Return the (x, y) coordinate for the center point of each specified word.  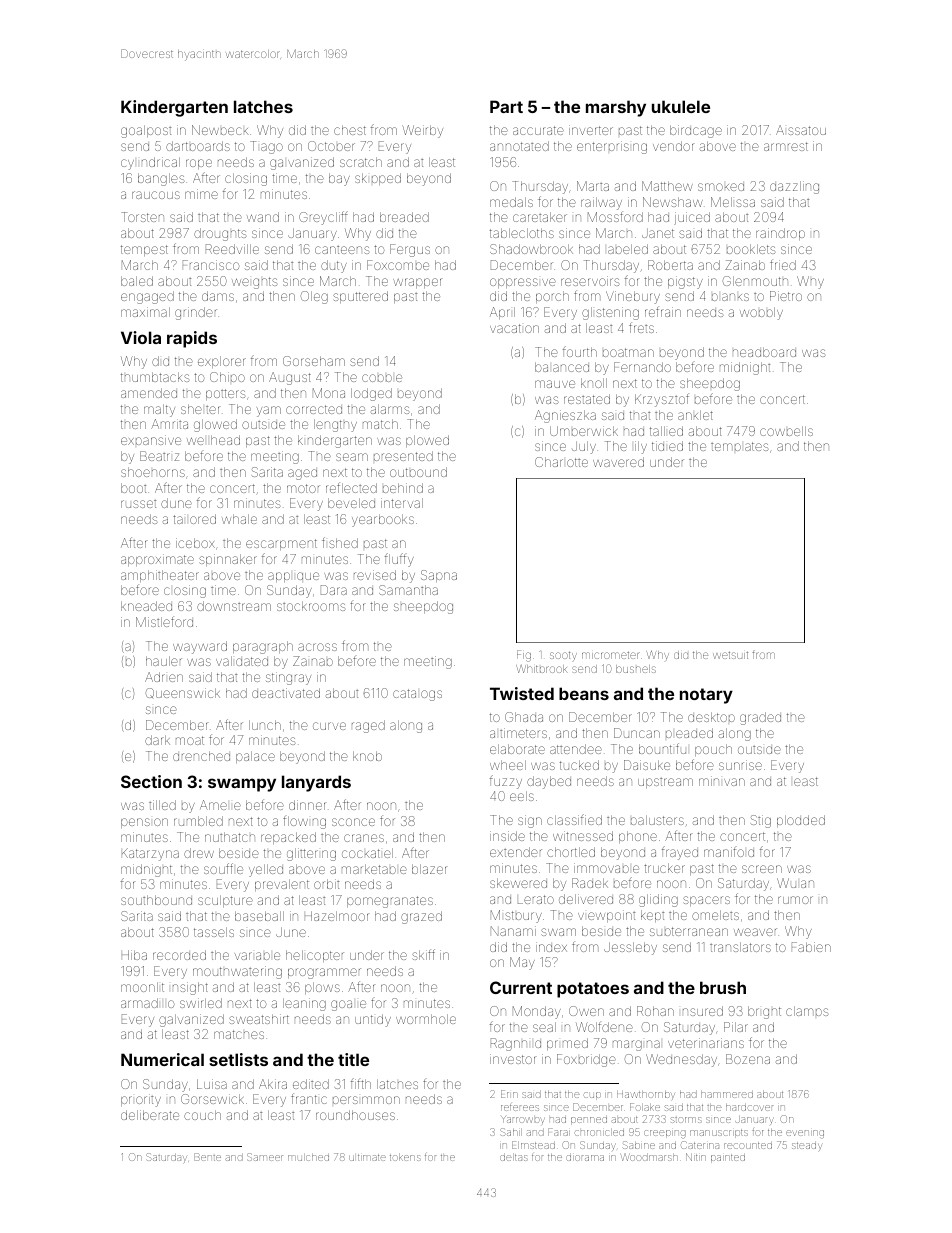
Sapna (439, 576)
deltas (514, 1157)
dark (157, 740)
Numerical (162, 1059)
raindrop (780, 234)
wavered (618, 462)
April (502, 313)
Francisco (211, 265)
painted (728, 1158)
